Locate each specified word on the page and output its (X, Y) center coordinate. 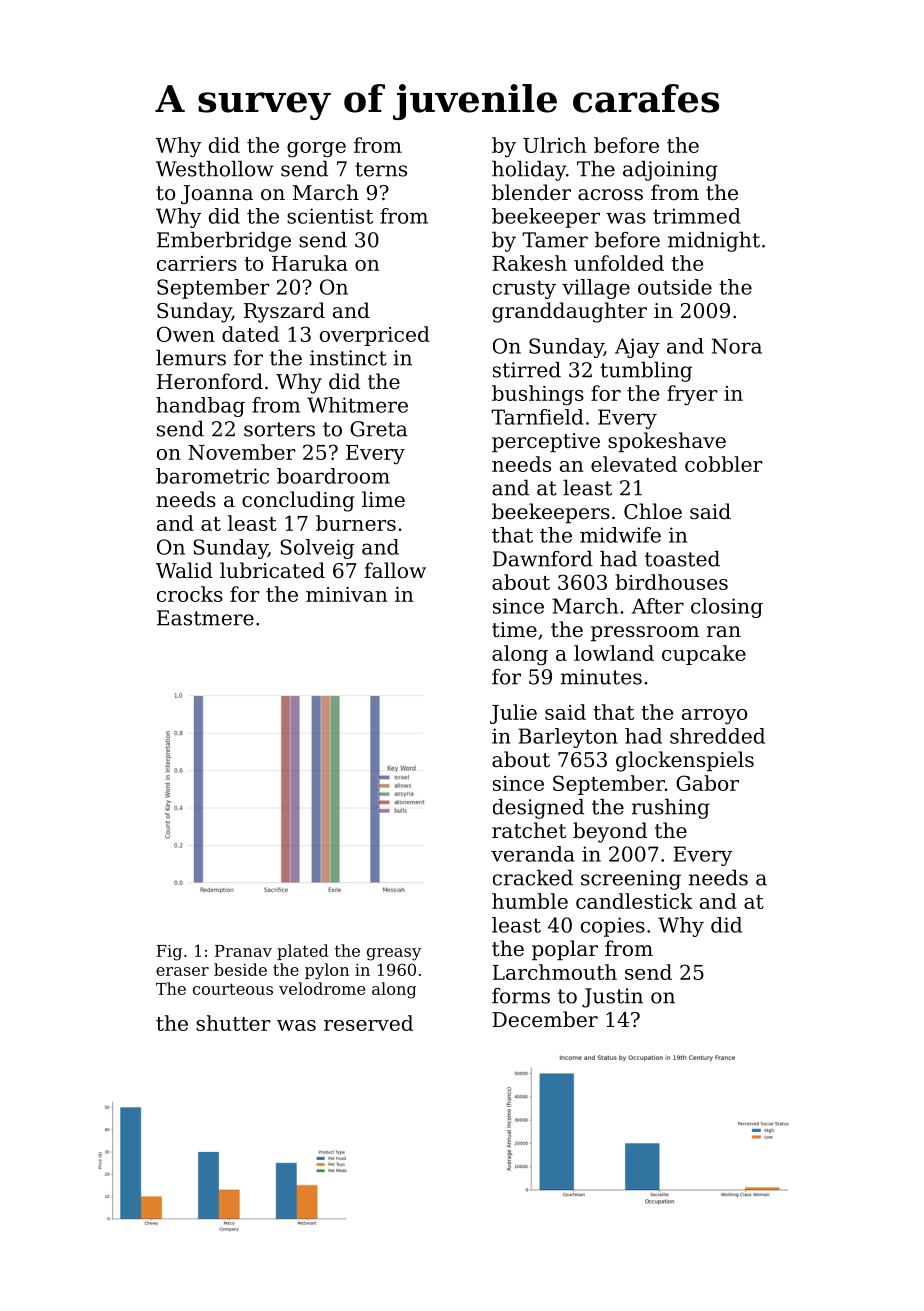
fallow (395, 570)
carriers (197, 263)
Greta (379, 429)
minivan (346, 594)
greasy (394, 954)
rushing (671, 809)
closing (727, 608)
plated (303, 952)
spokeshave (667, 442)
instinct (348, 358)
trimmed (696, 216)
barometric (212, 476)
